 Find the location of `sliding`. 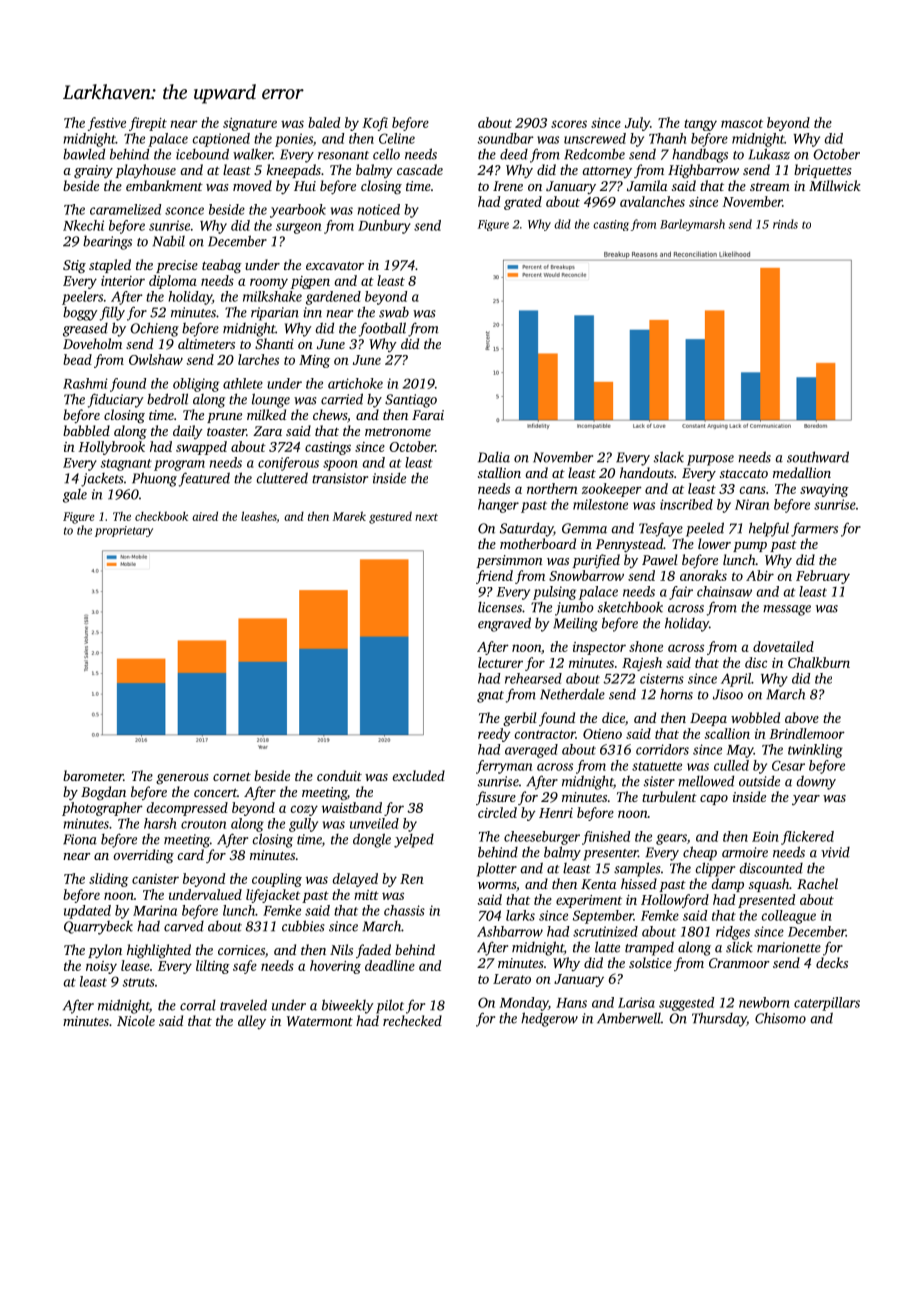

sliding is located at coordinates (109, 880).
